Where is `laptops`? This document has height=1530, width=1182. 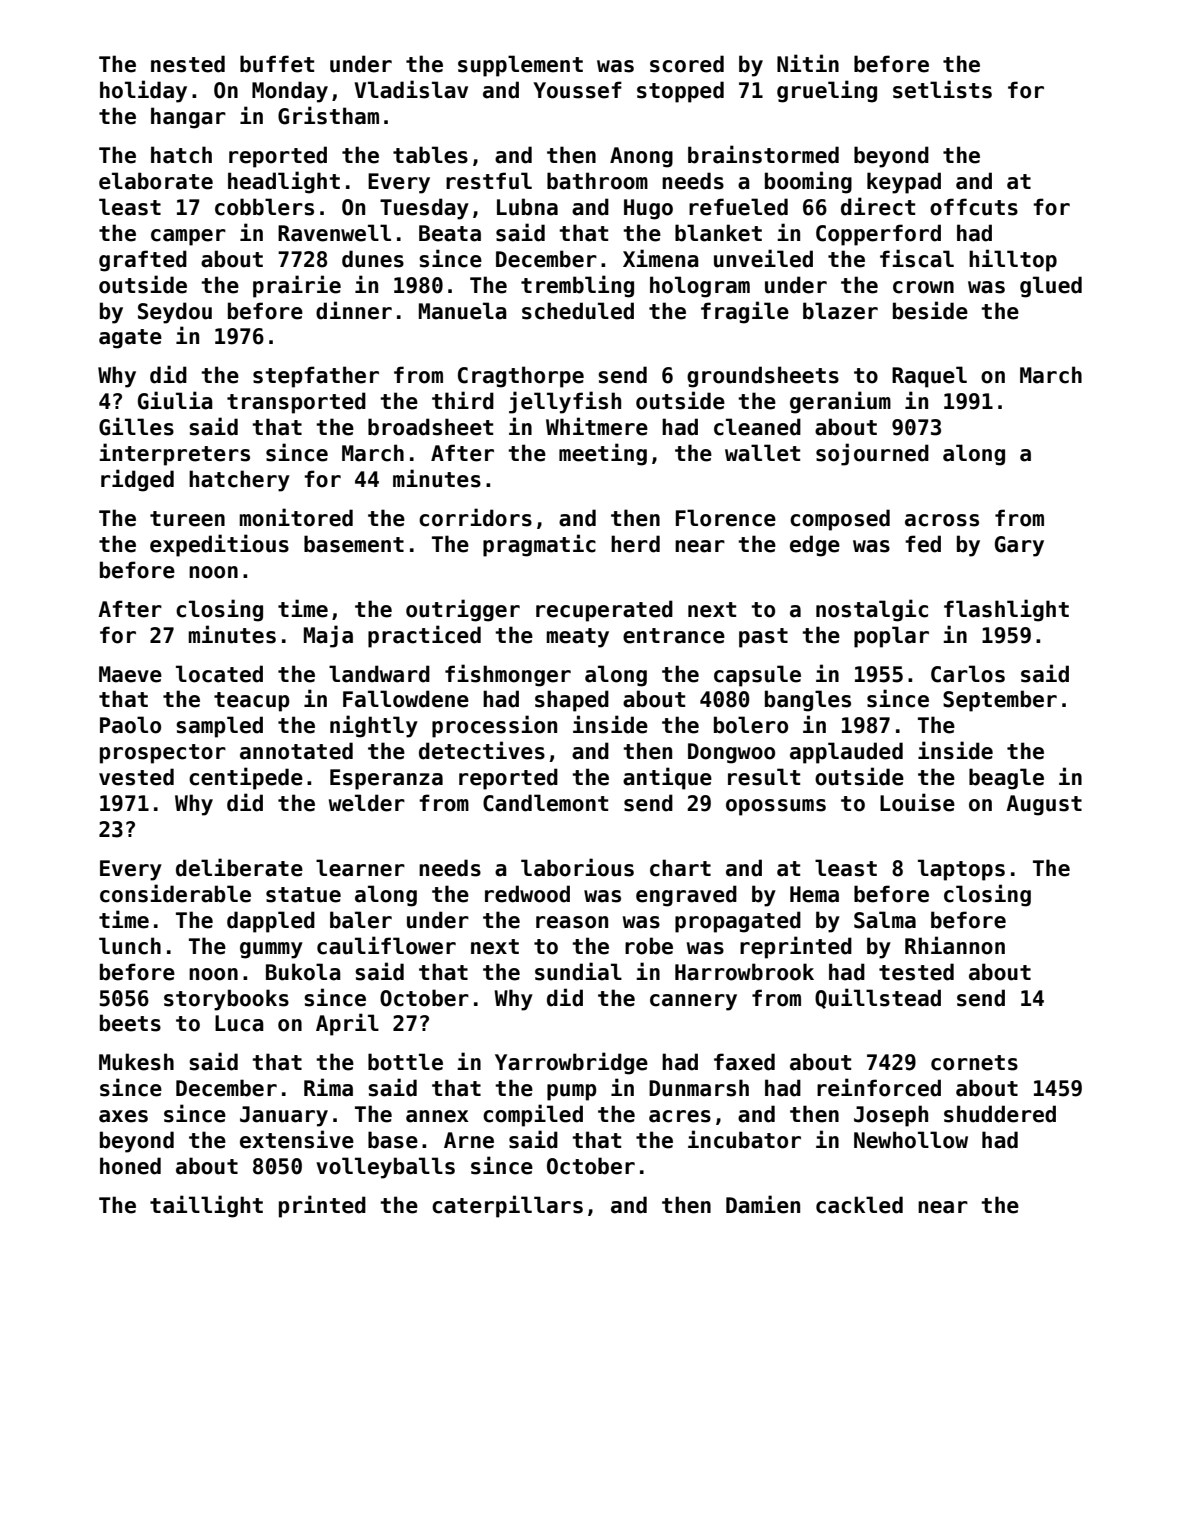
laptops is located at coordinates (961, 870).
